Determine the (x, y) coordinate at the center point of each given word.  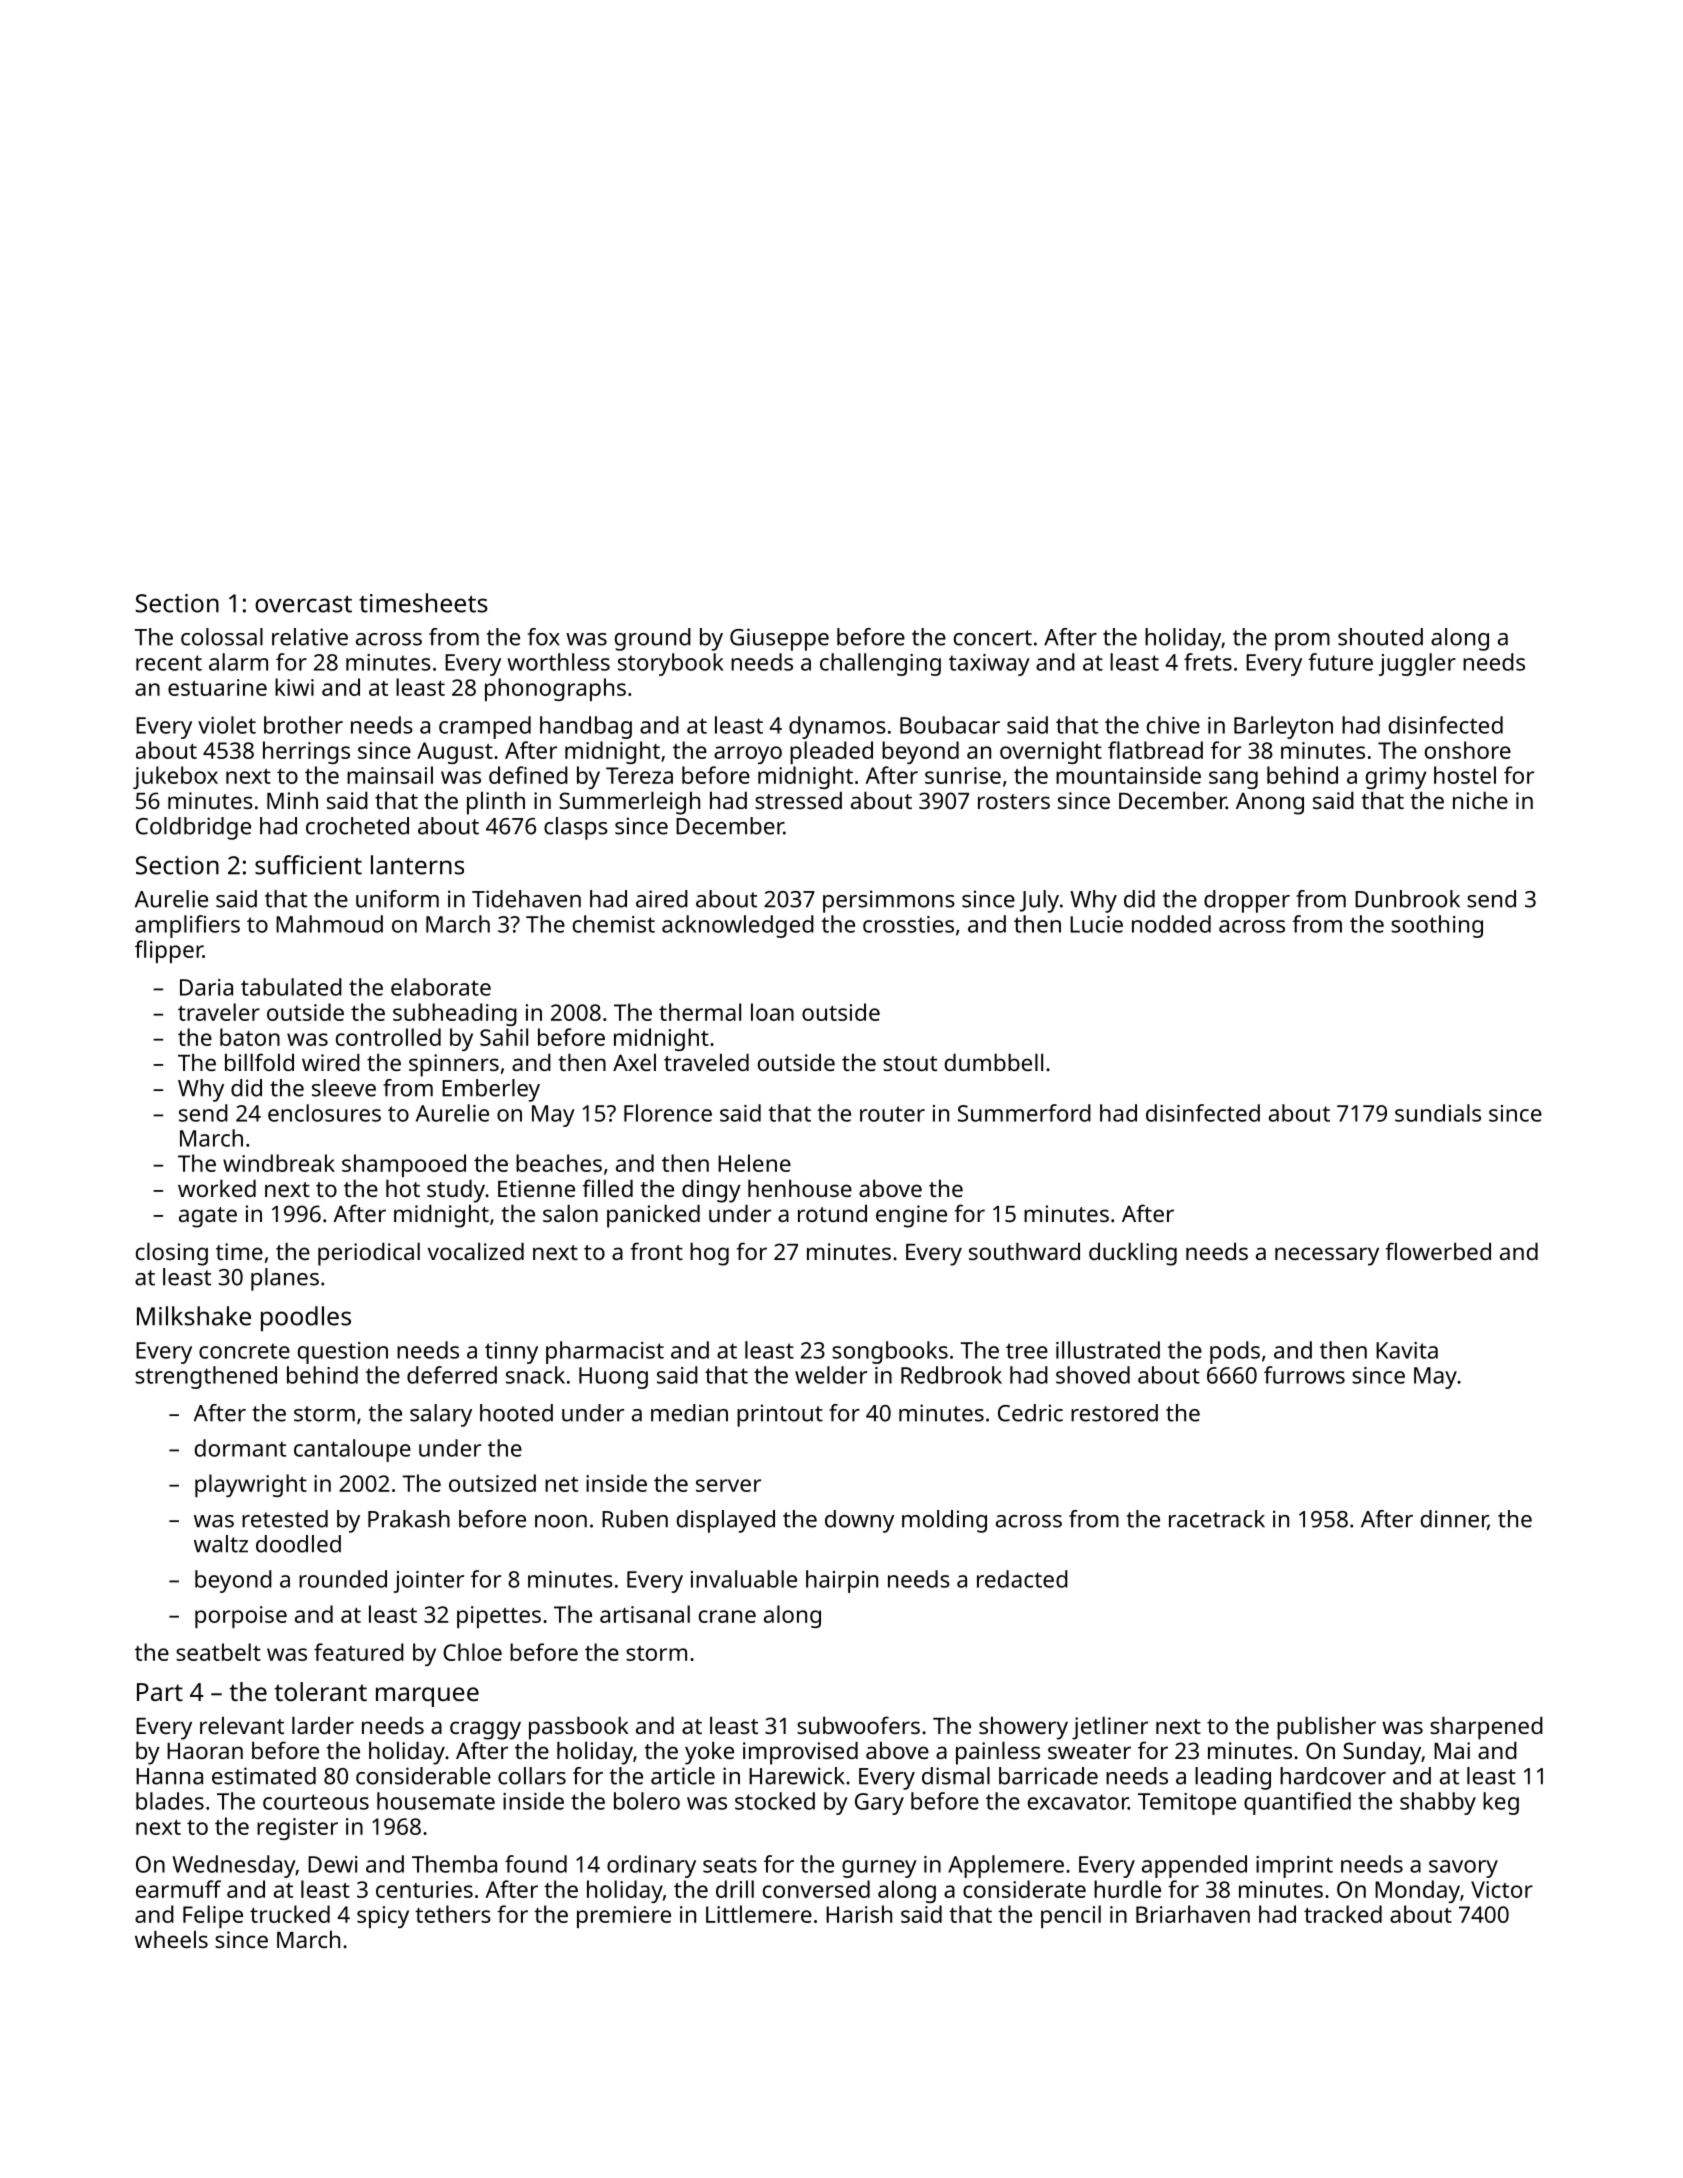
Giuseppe (779, 639)
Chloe (472, 1652)
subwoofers (858, 1725)
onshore (1468, 750)
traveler (219, 1012)
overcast (303, 604)
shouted (1380, 637)
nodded (1171, 924)
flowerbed (1438, 1251)
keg (1501, 1803)
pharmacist (605, 1352)
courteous (316, 1802)
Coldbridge (193, 828)
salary (441, 1415)
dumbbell (994, 1062)
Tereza (639, 775)
